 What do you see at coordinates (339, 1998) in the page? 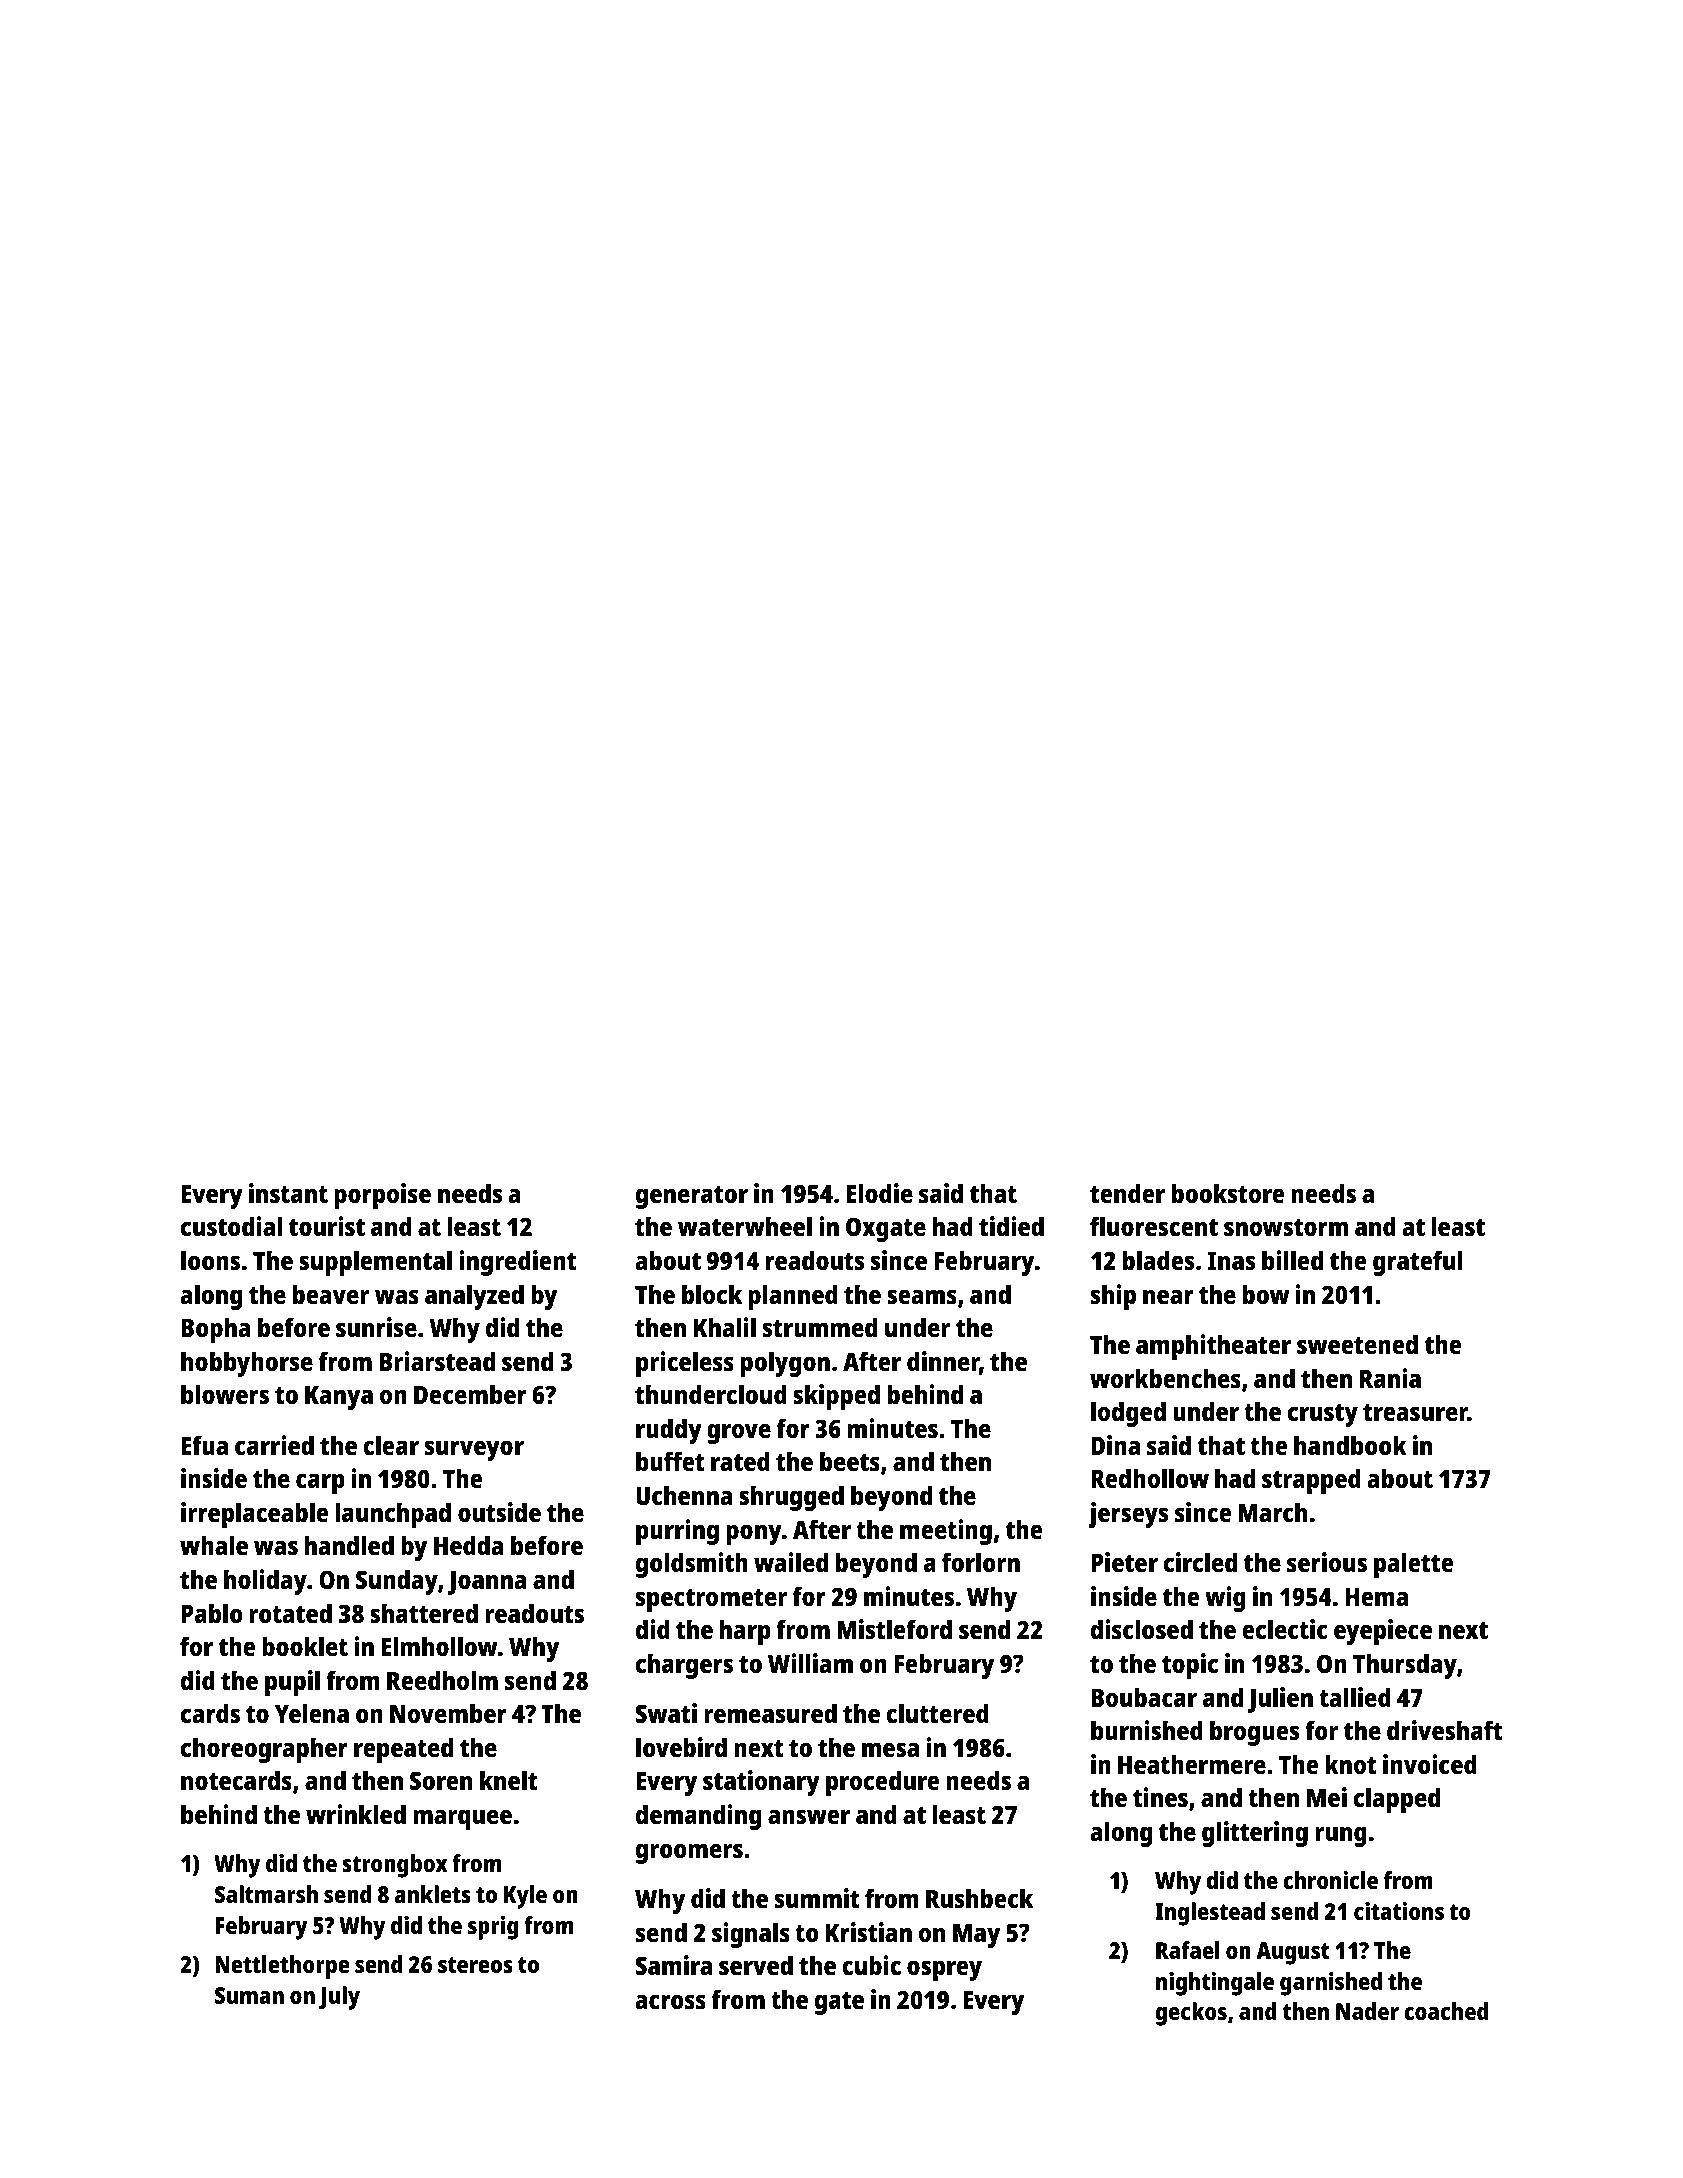
I see `July` at bounding box center [339, 1998].
